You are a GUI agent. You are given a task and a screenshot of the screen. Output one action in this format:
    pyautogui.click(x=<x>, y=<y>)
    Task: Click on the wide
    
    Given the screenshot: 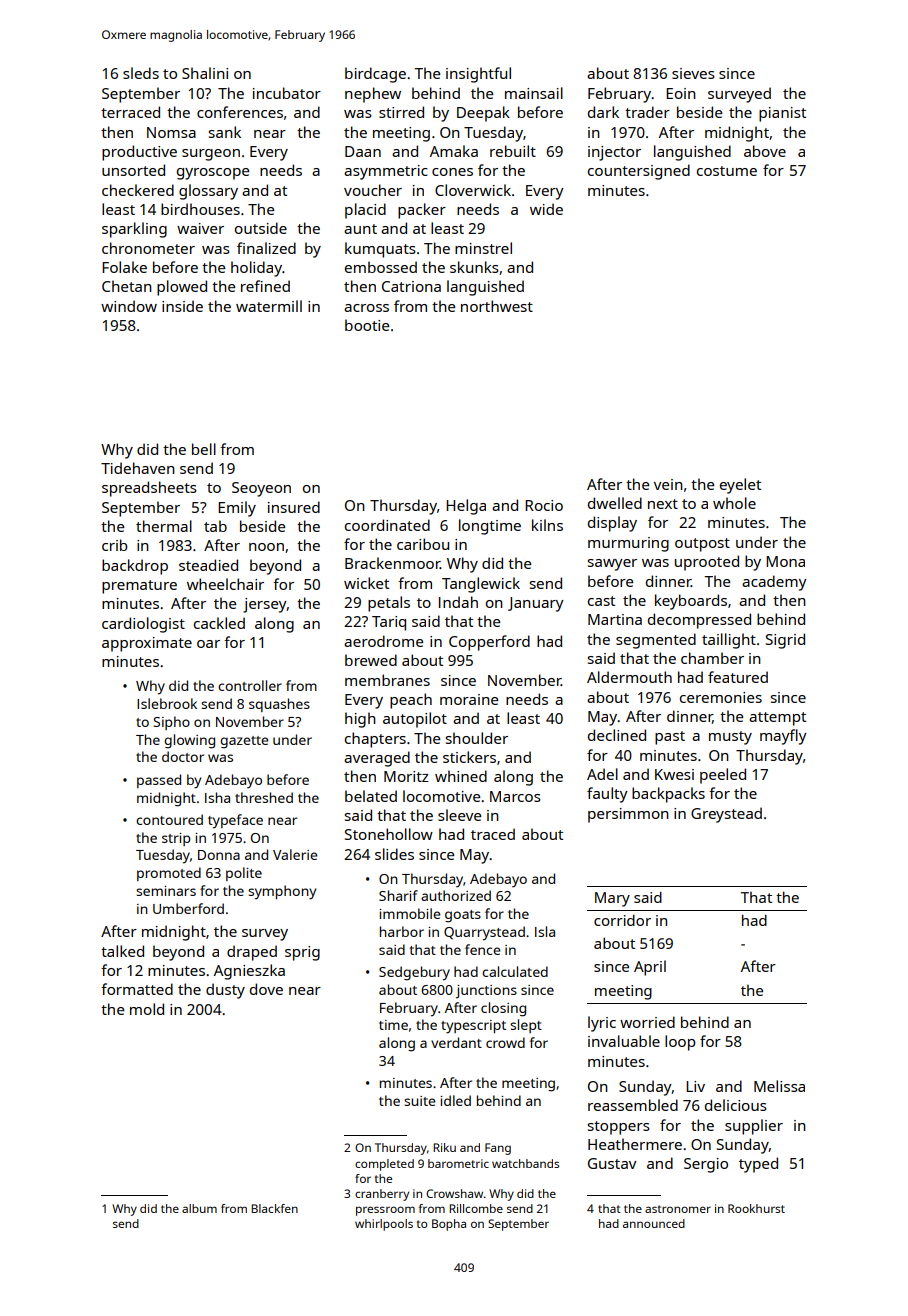 What is the action you would take?
    pyautogui.click(x=546, y=209)
